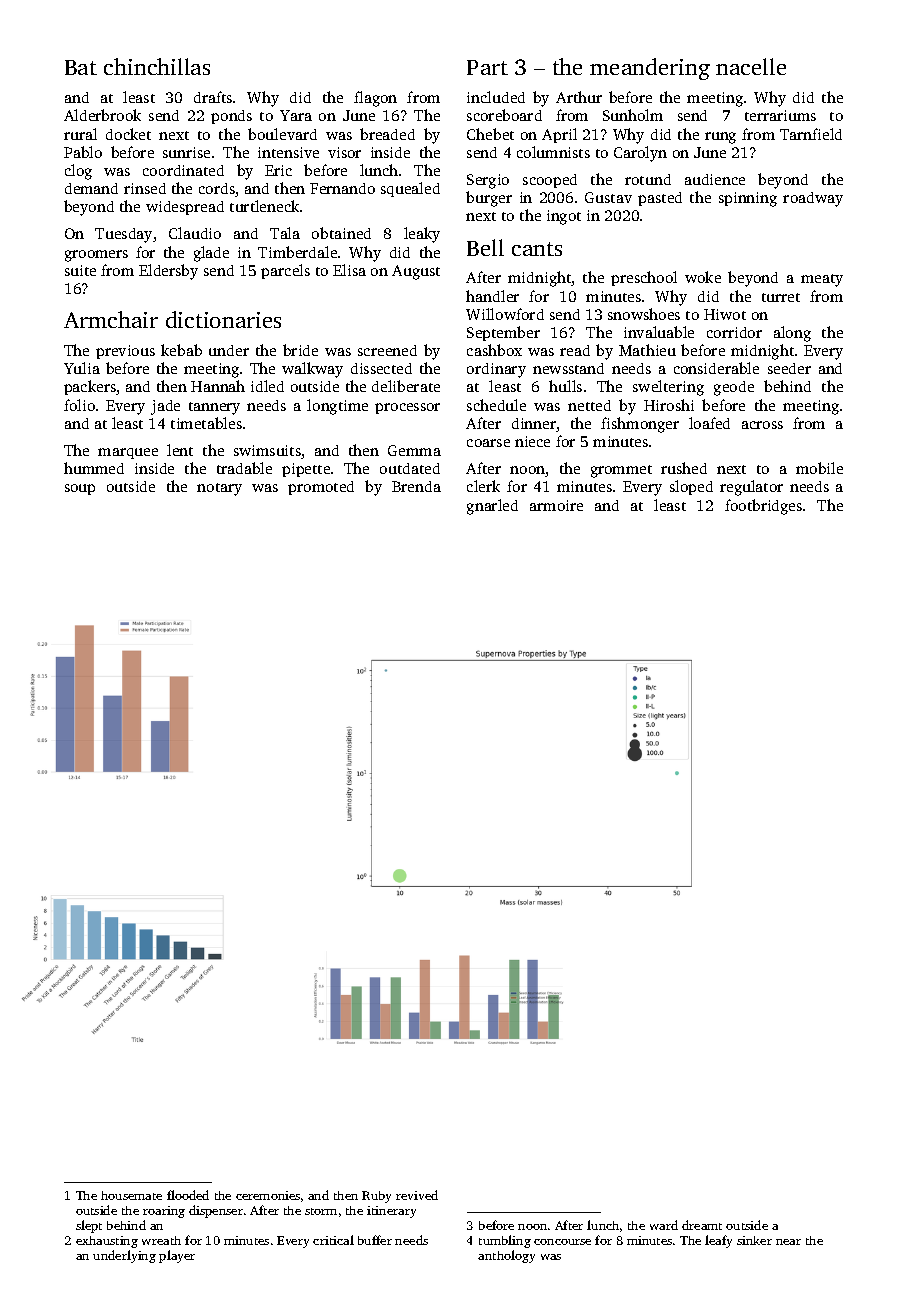  What do you see at coordinates (131, 1195) in the screenshot?
I see `housemate` at bounding box center [131, 1195].
